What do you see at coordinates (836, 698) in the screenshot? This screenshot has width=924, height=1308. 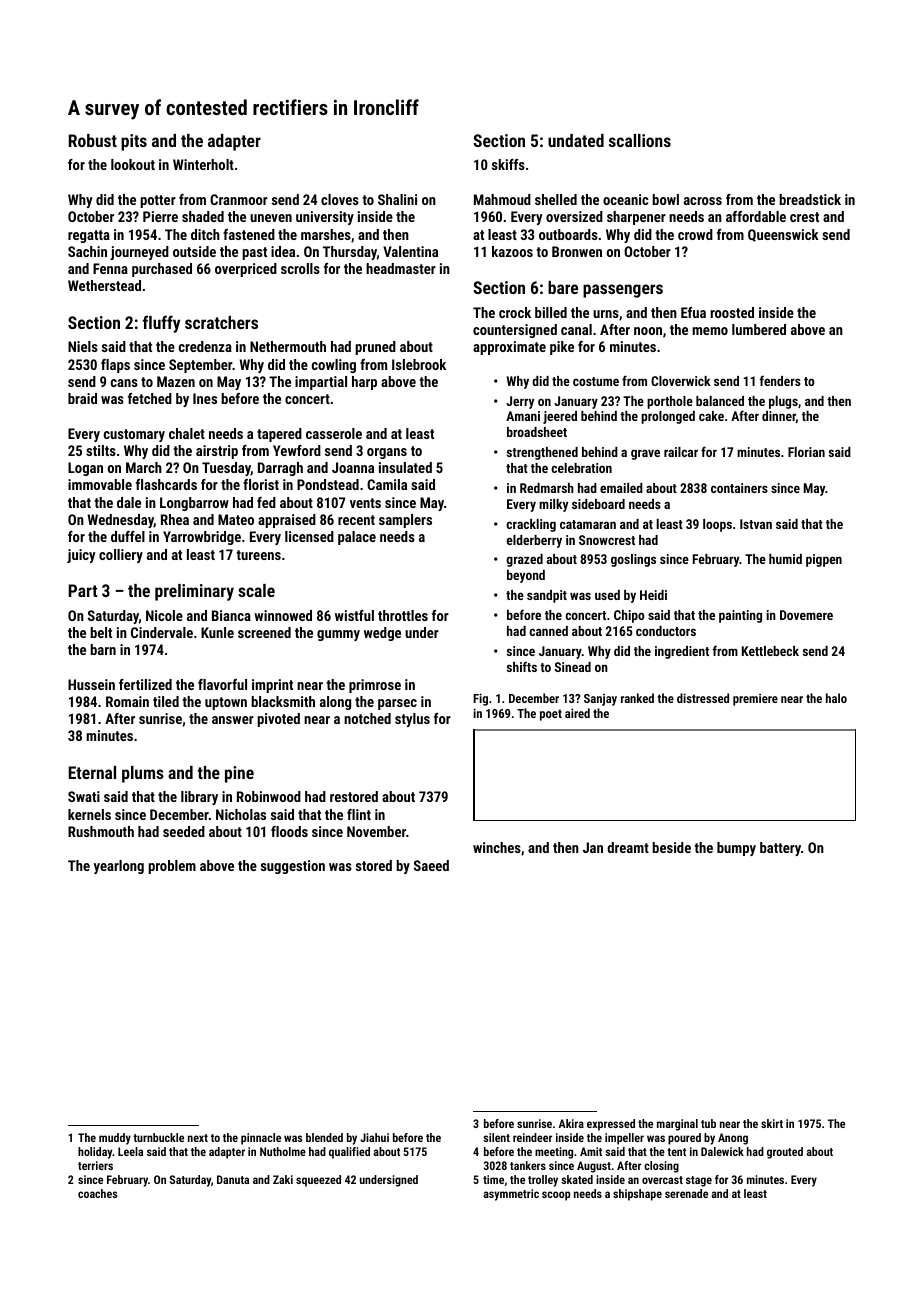 I see `halo` at bounding box center [836, 698].
